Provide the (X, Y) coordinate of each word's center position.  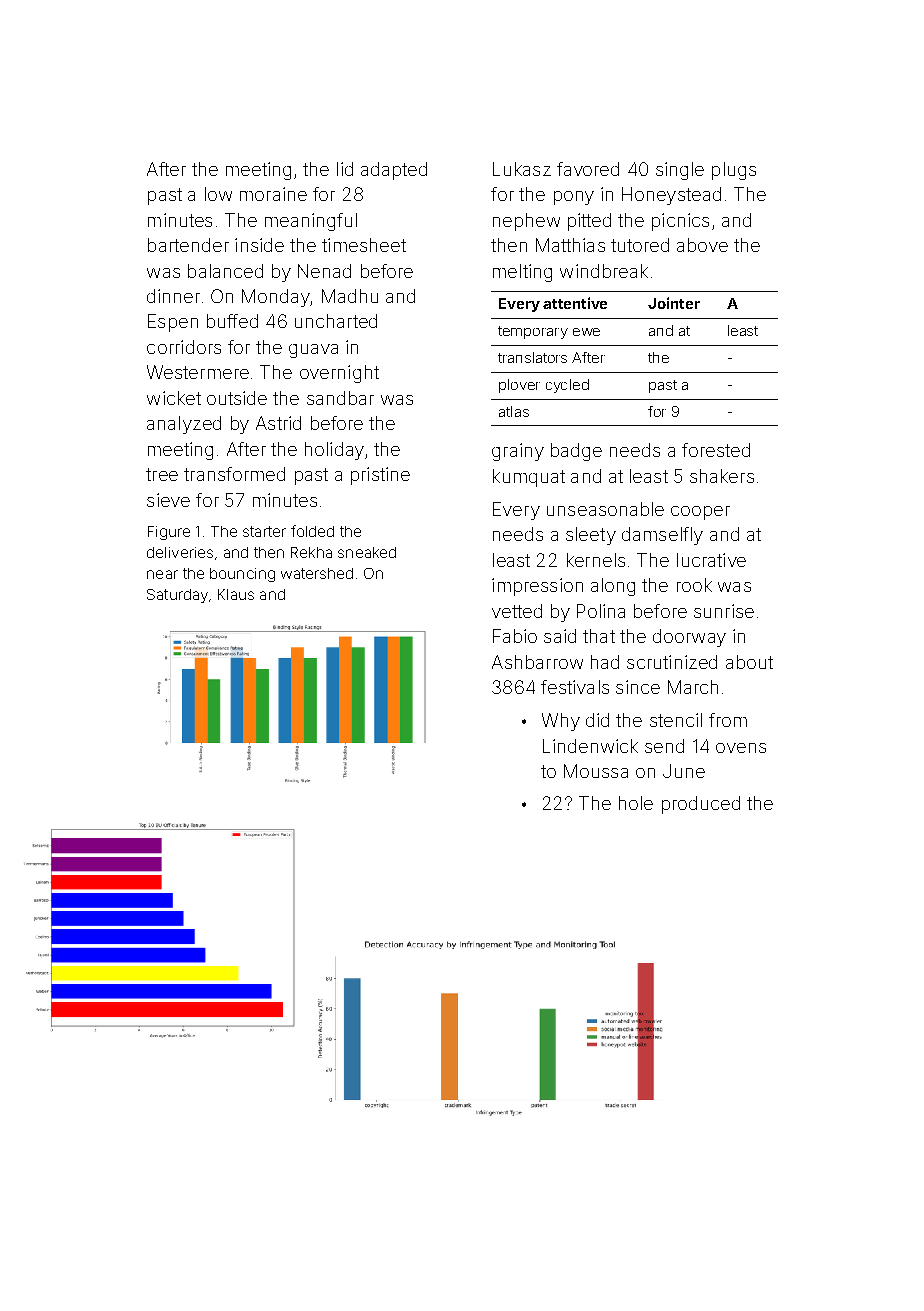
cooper (700, 513)
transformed (234, 474)
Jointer (674, 303)
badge (576, 452)
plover (519, 386)
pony (574, 198)
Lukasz (522, 169)
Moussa (596, 771)
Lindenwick (590, 746)
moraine (273, 194)
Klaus (236, 594)
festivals (575, 687)
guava (313, 351)
